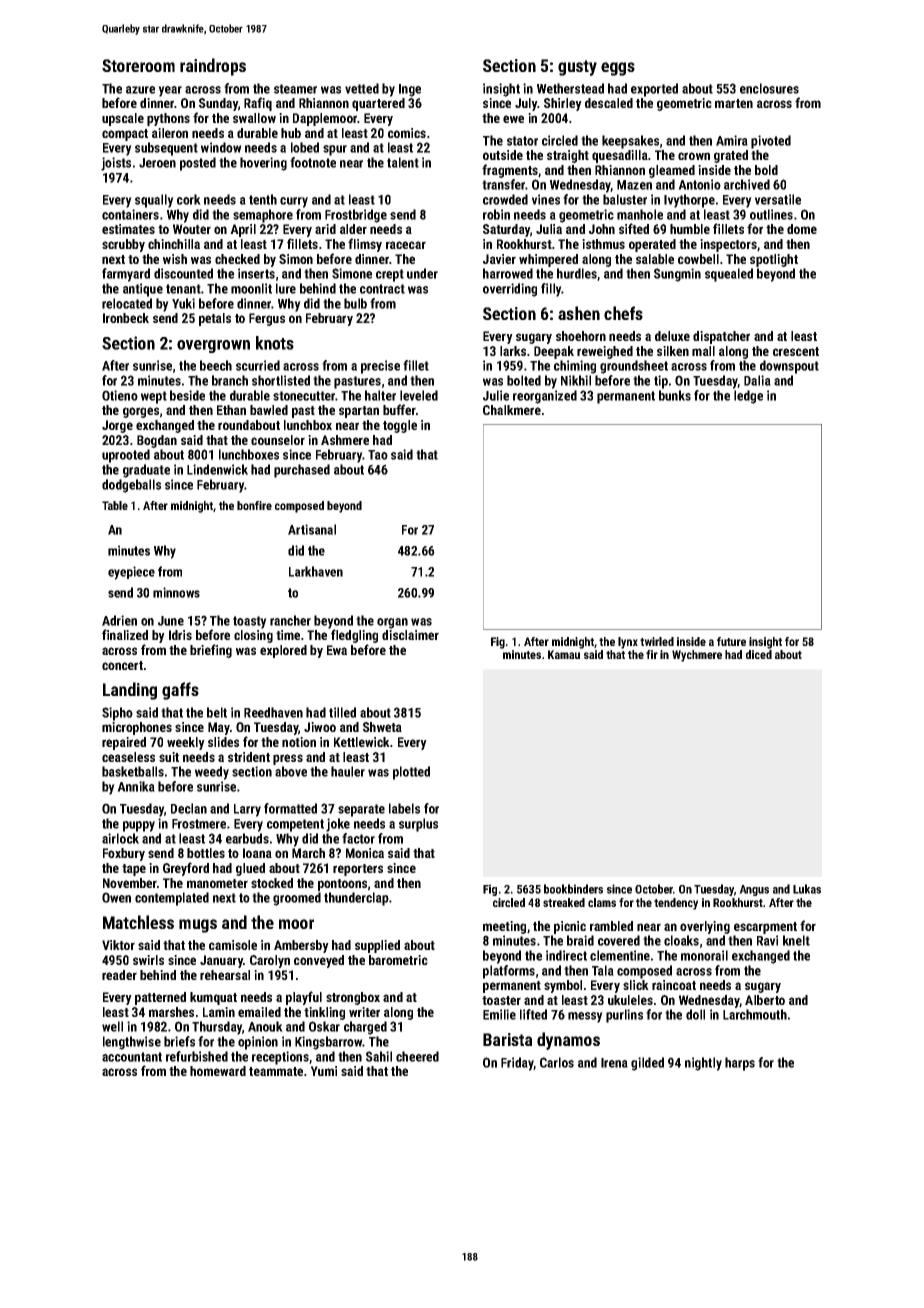  I want to click on pivoted, so click(771, 142).
